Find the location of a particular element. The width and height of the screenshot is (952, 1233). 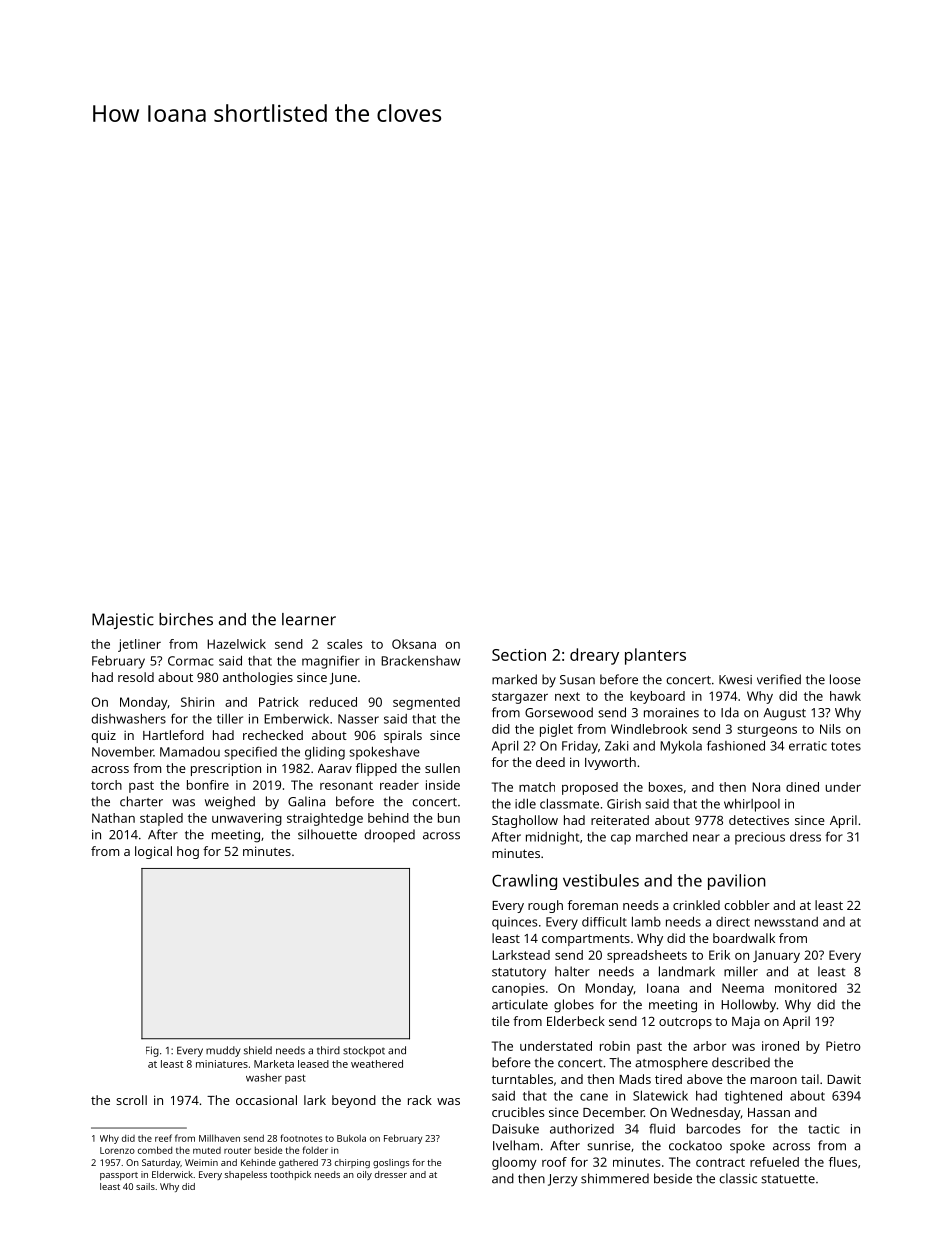

Crawling is located at coordinates (524, 882).
